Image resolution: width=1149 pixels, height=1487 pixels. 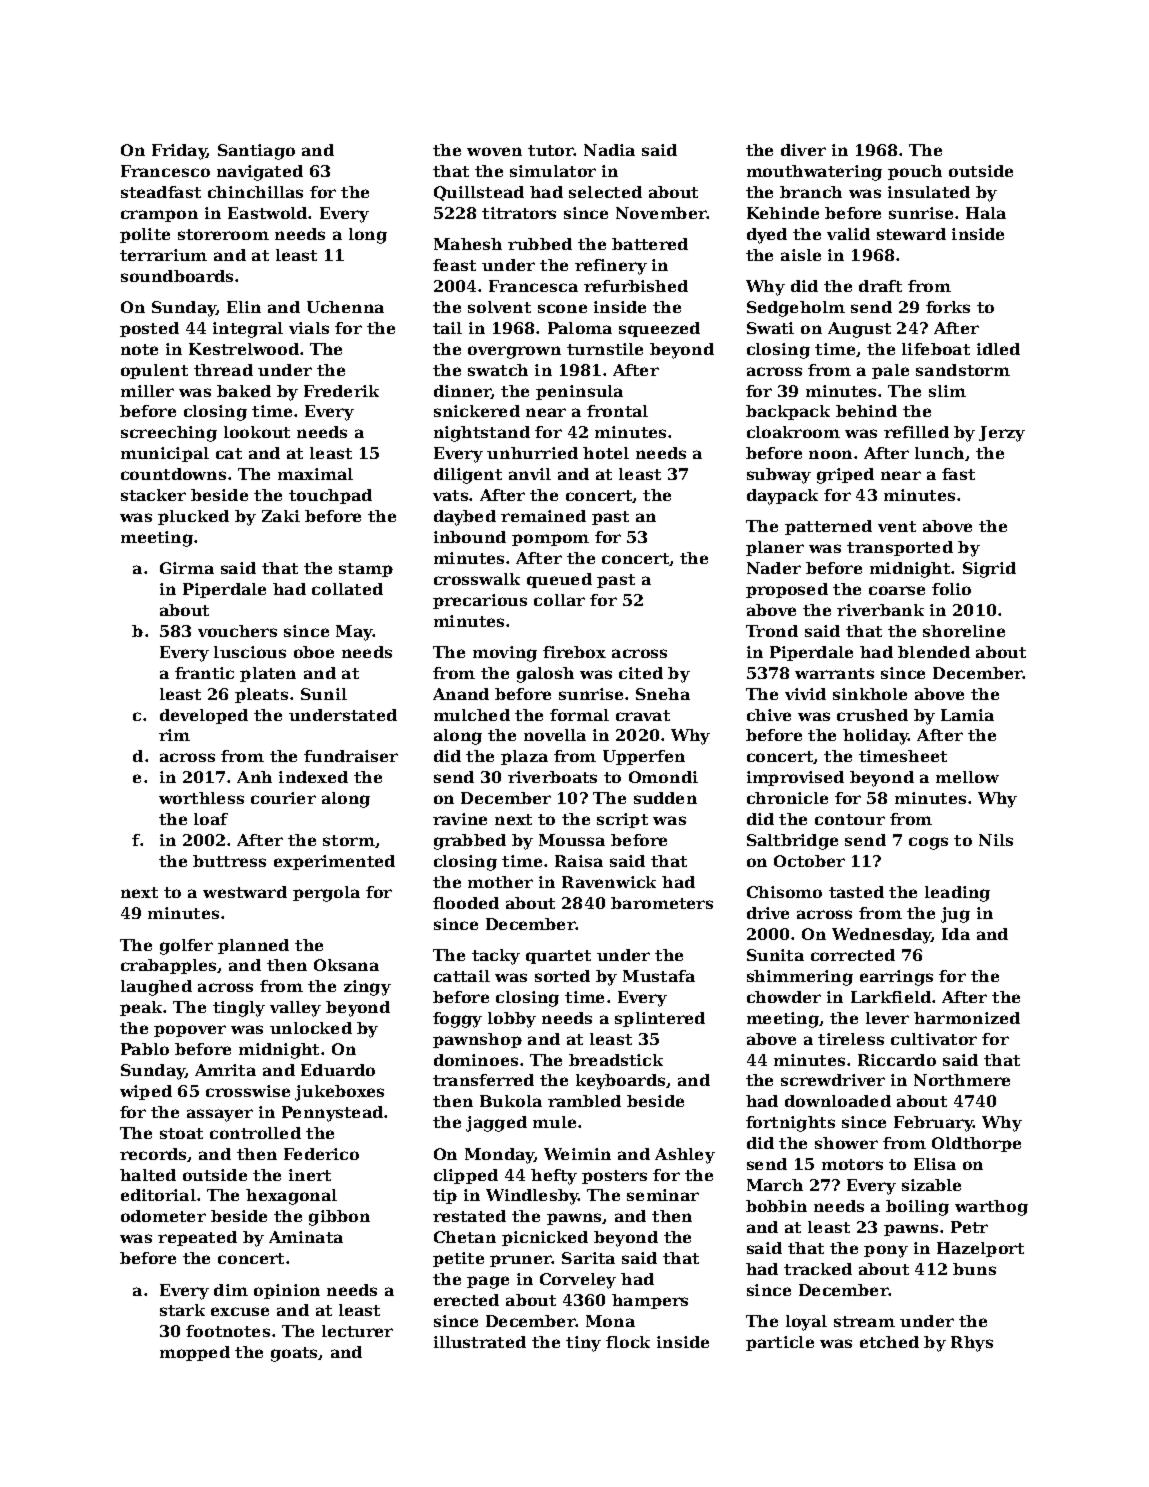 I want to click on Jerzy, so click(x=1002, y=434).
